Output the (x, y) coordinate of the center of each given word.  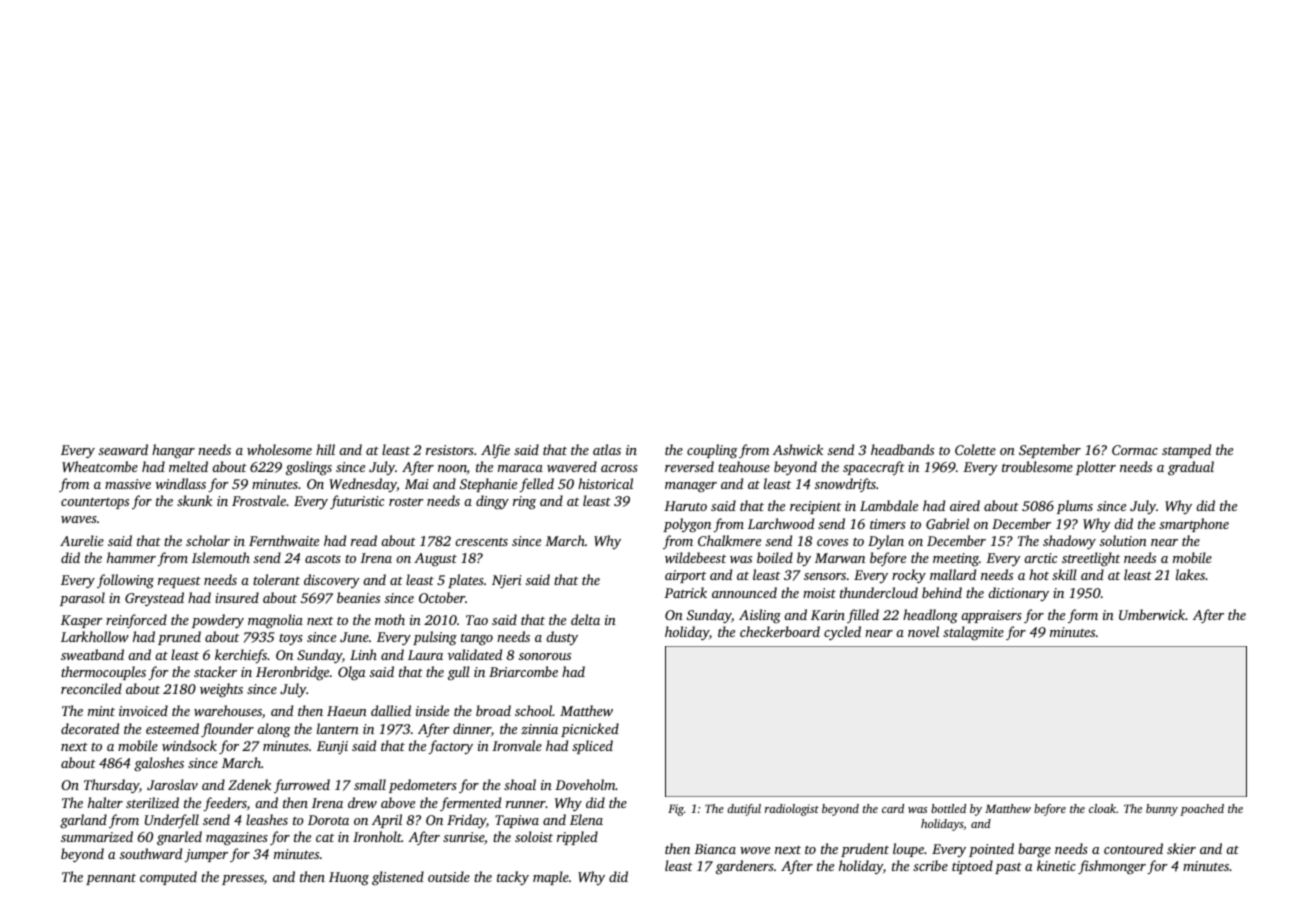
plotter (1096, 468)
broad (493, 710)
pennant (111, 879)
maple (551, 878)
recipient (815, 507)
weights (221, 690)
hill (325, 449)
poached (1202, 810)
